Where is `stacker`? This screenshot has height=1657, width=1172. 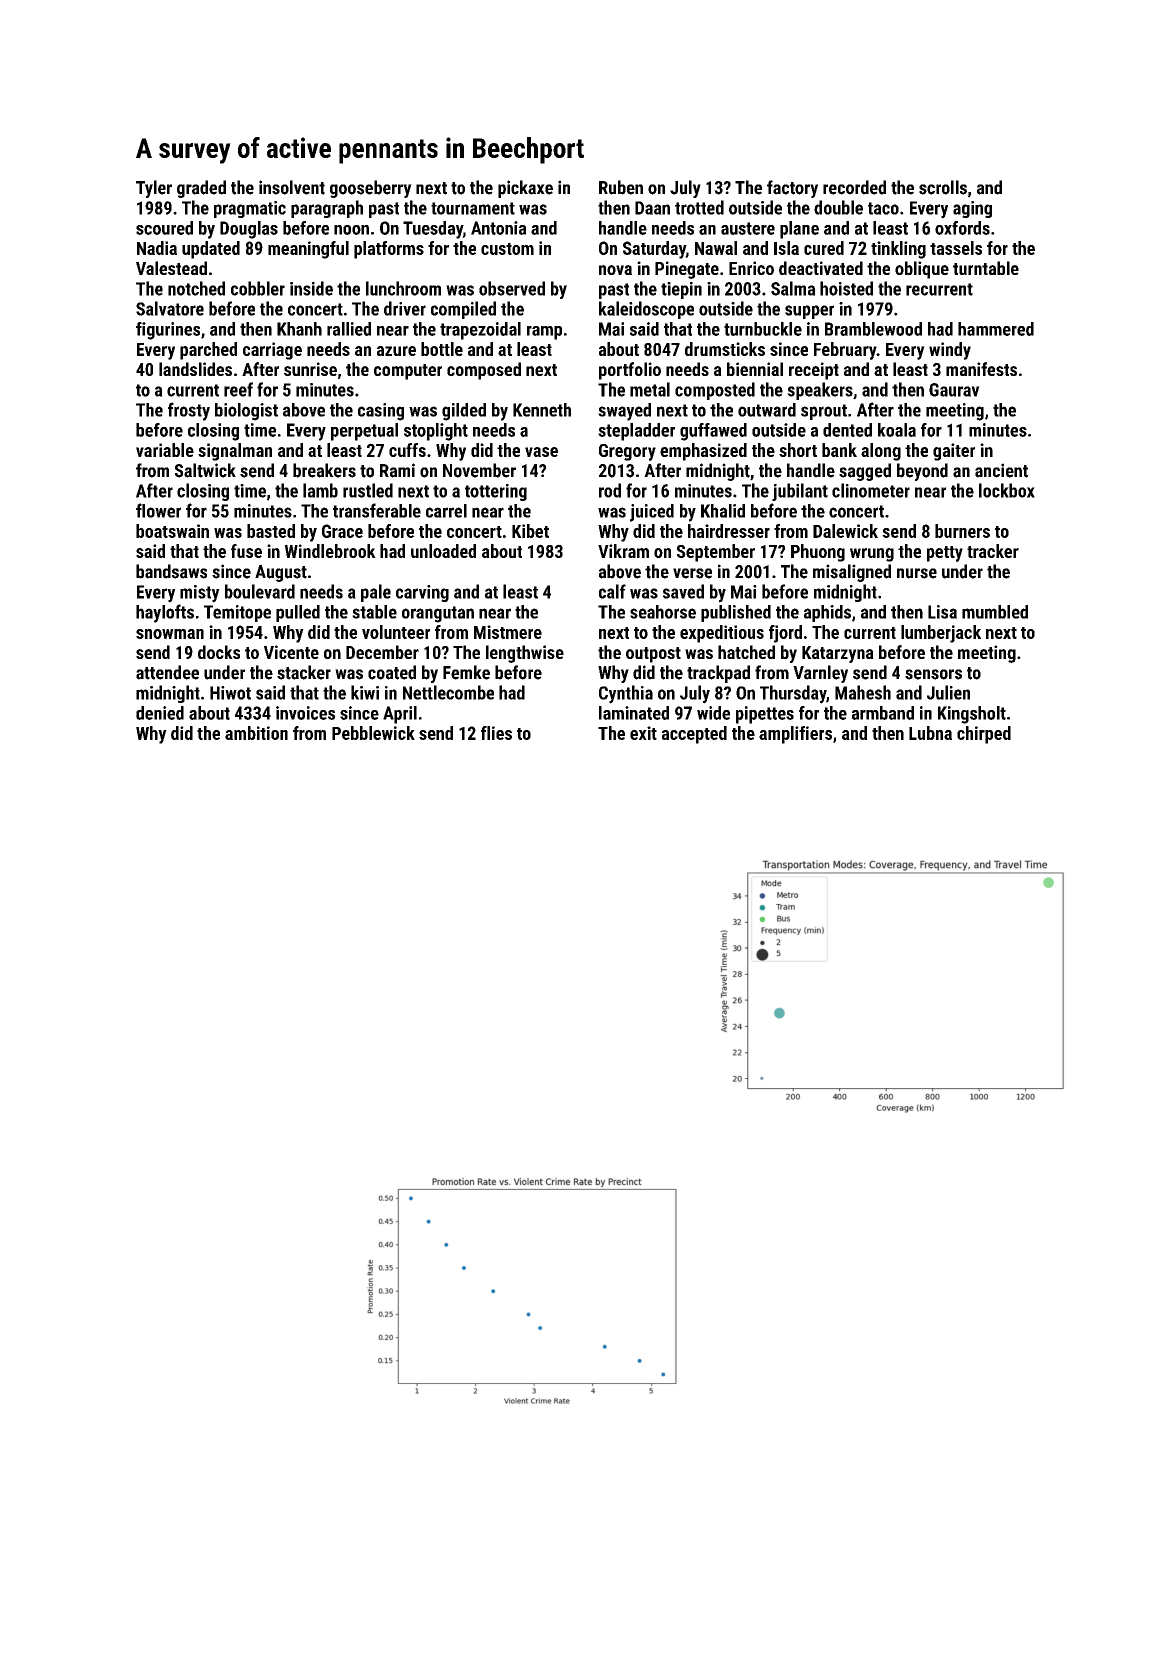
stacker is located at coordinates (304, 672).
